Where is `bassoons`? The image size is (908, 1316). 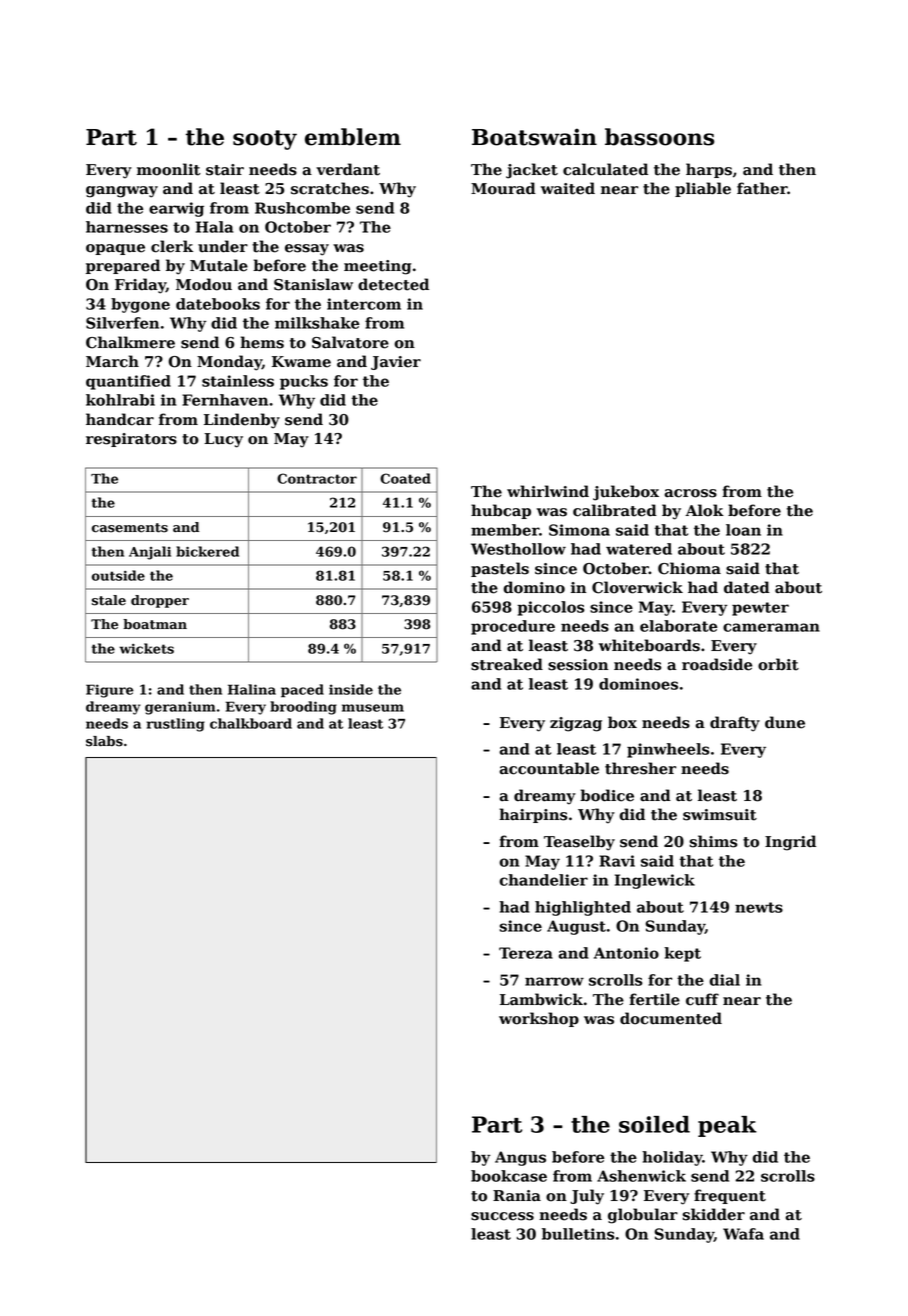
bassoons is located at coordinates (659, 137).
